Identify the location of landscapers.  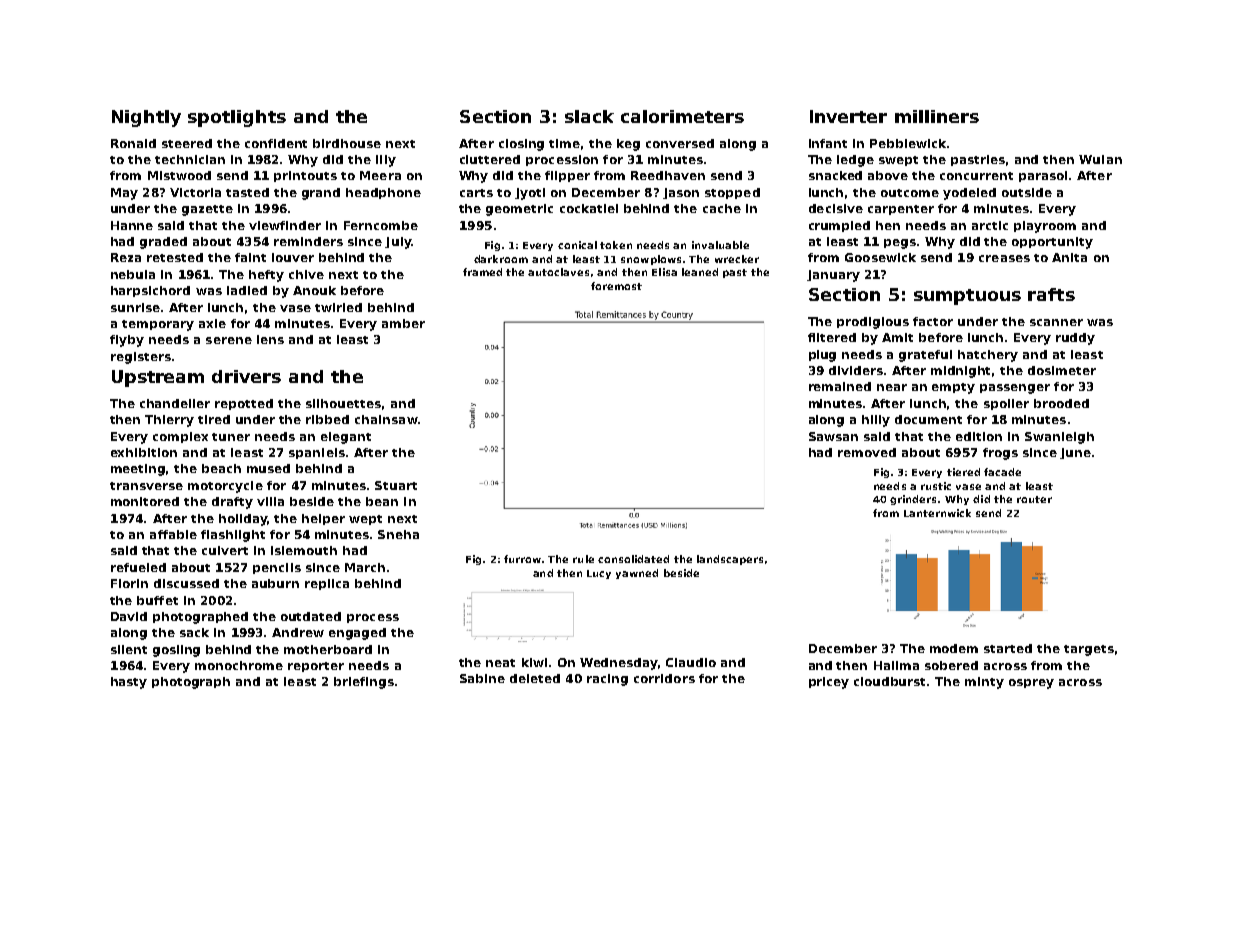
(730, 560).
